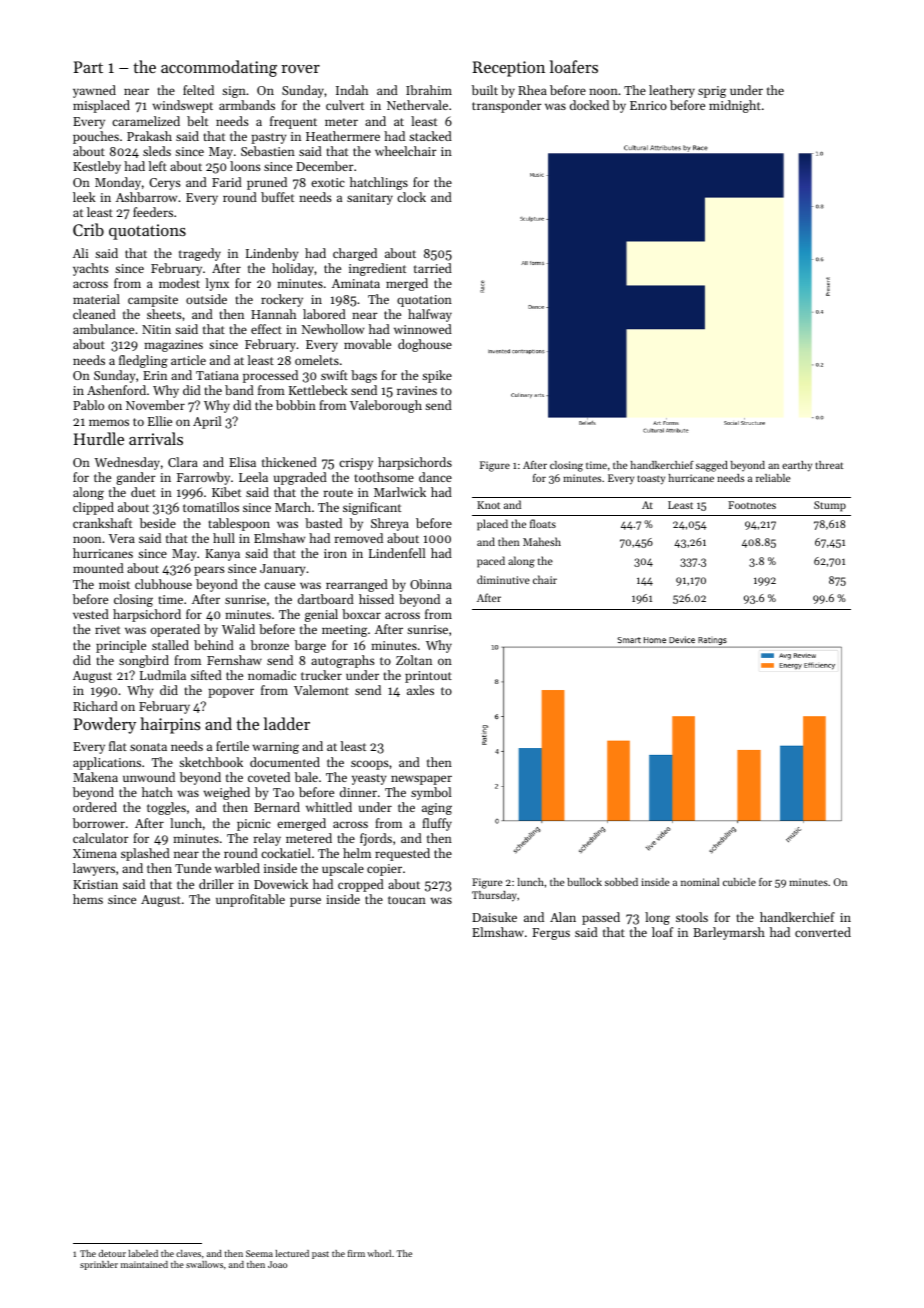 This image has width=924, height=1308. I want to click on Seema, so click(259, 1253).
